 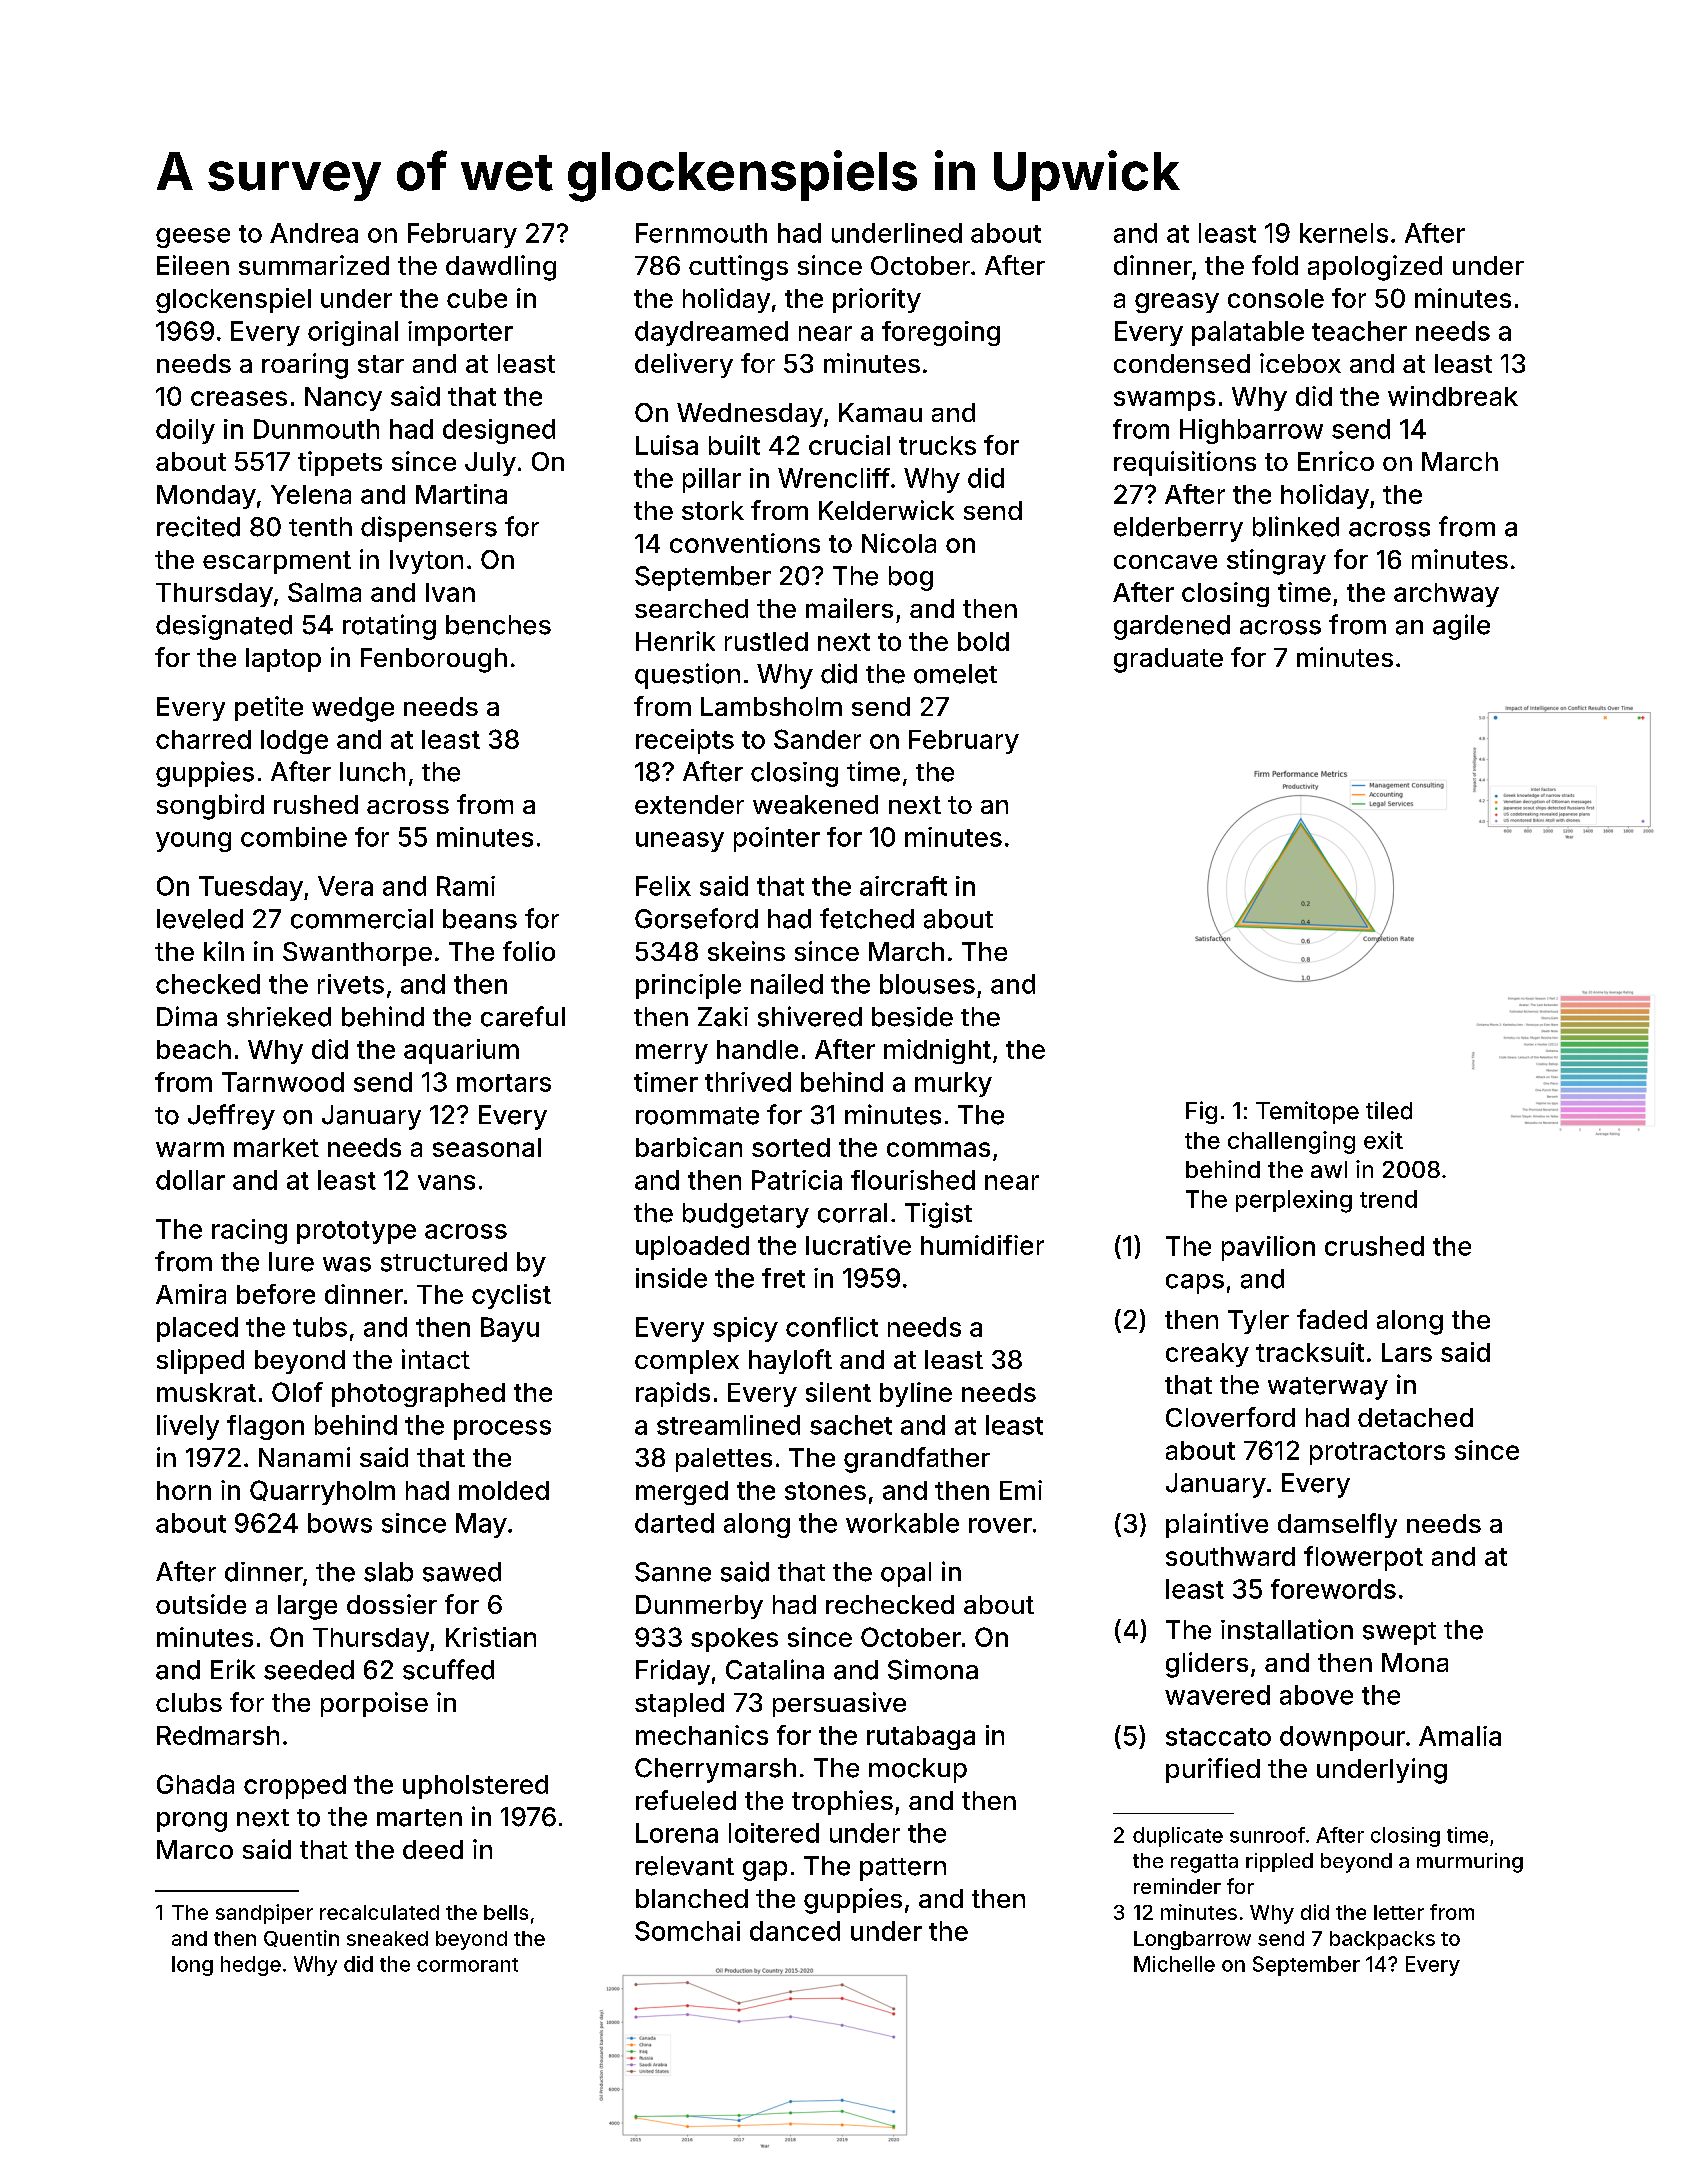 I want to click on Andrea, so click(x=314, y=233).
